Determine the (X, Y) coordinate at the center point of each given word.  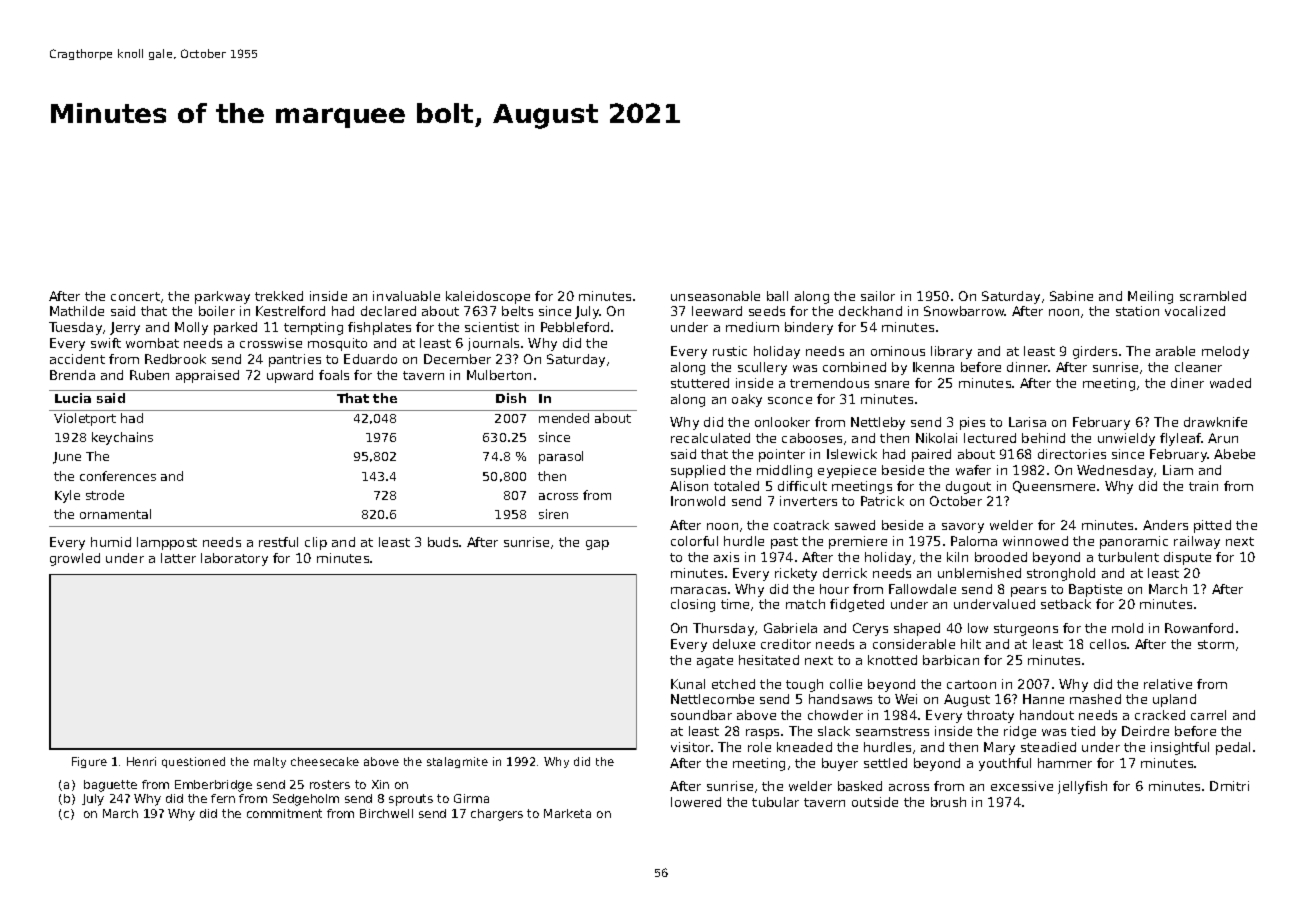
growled (75, 559)
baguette (110, 786)
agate (715, 662)
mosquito (337, 344)
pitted (1212, 526)
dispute (1187, 558)
